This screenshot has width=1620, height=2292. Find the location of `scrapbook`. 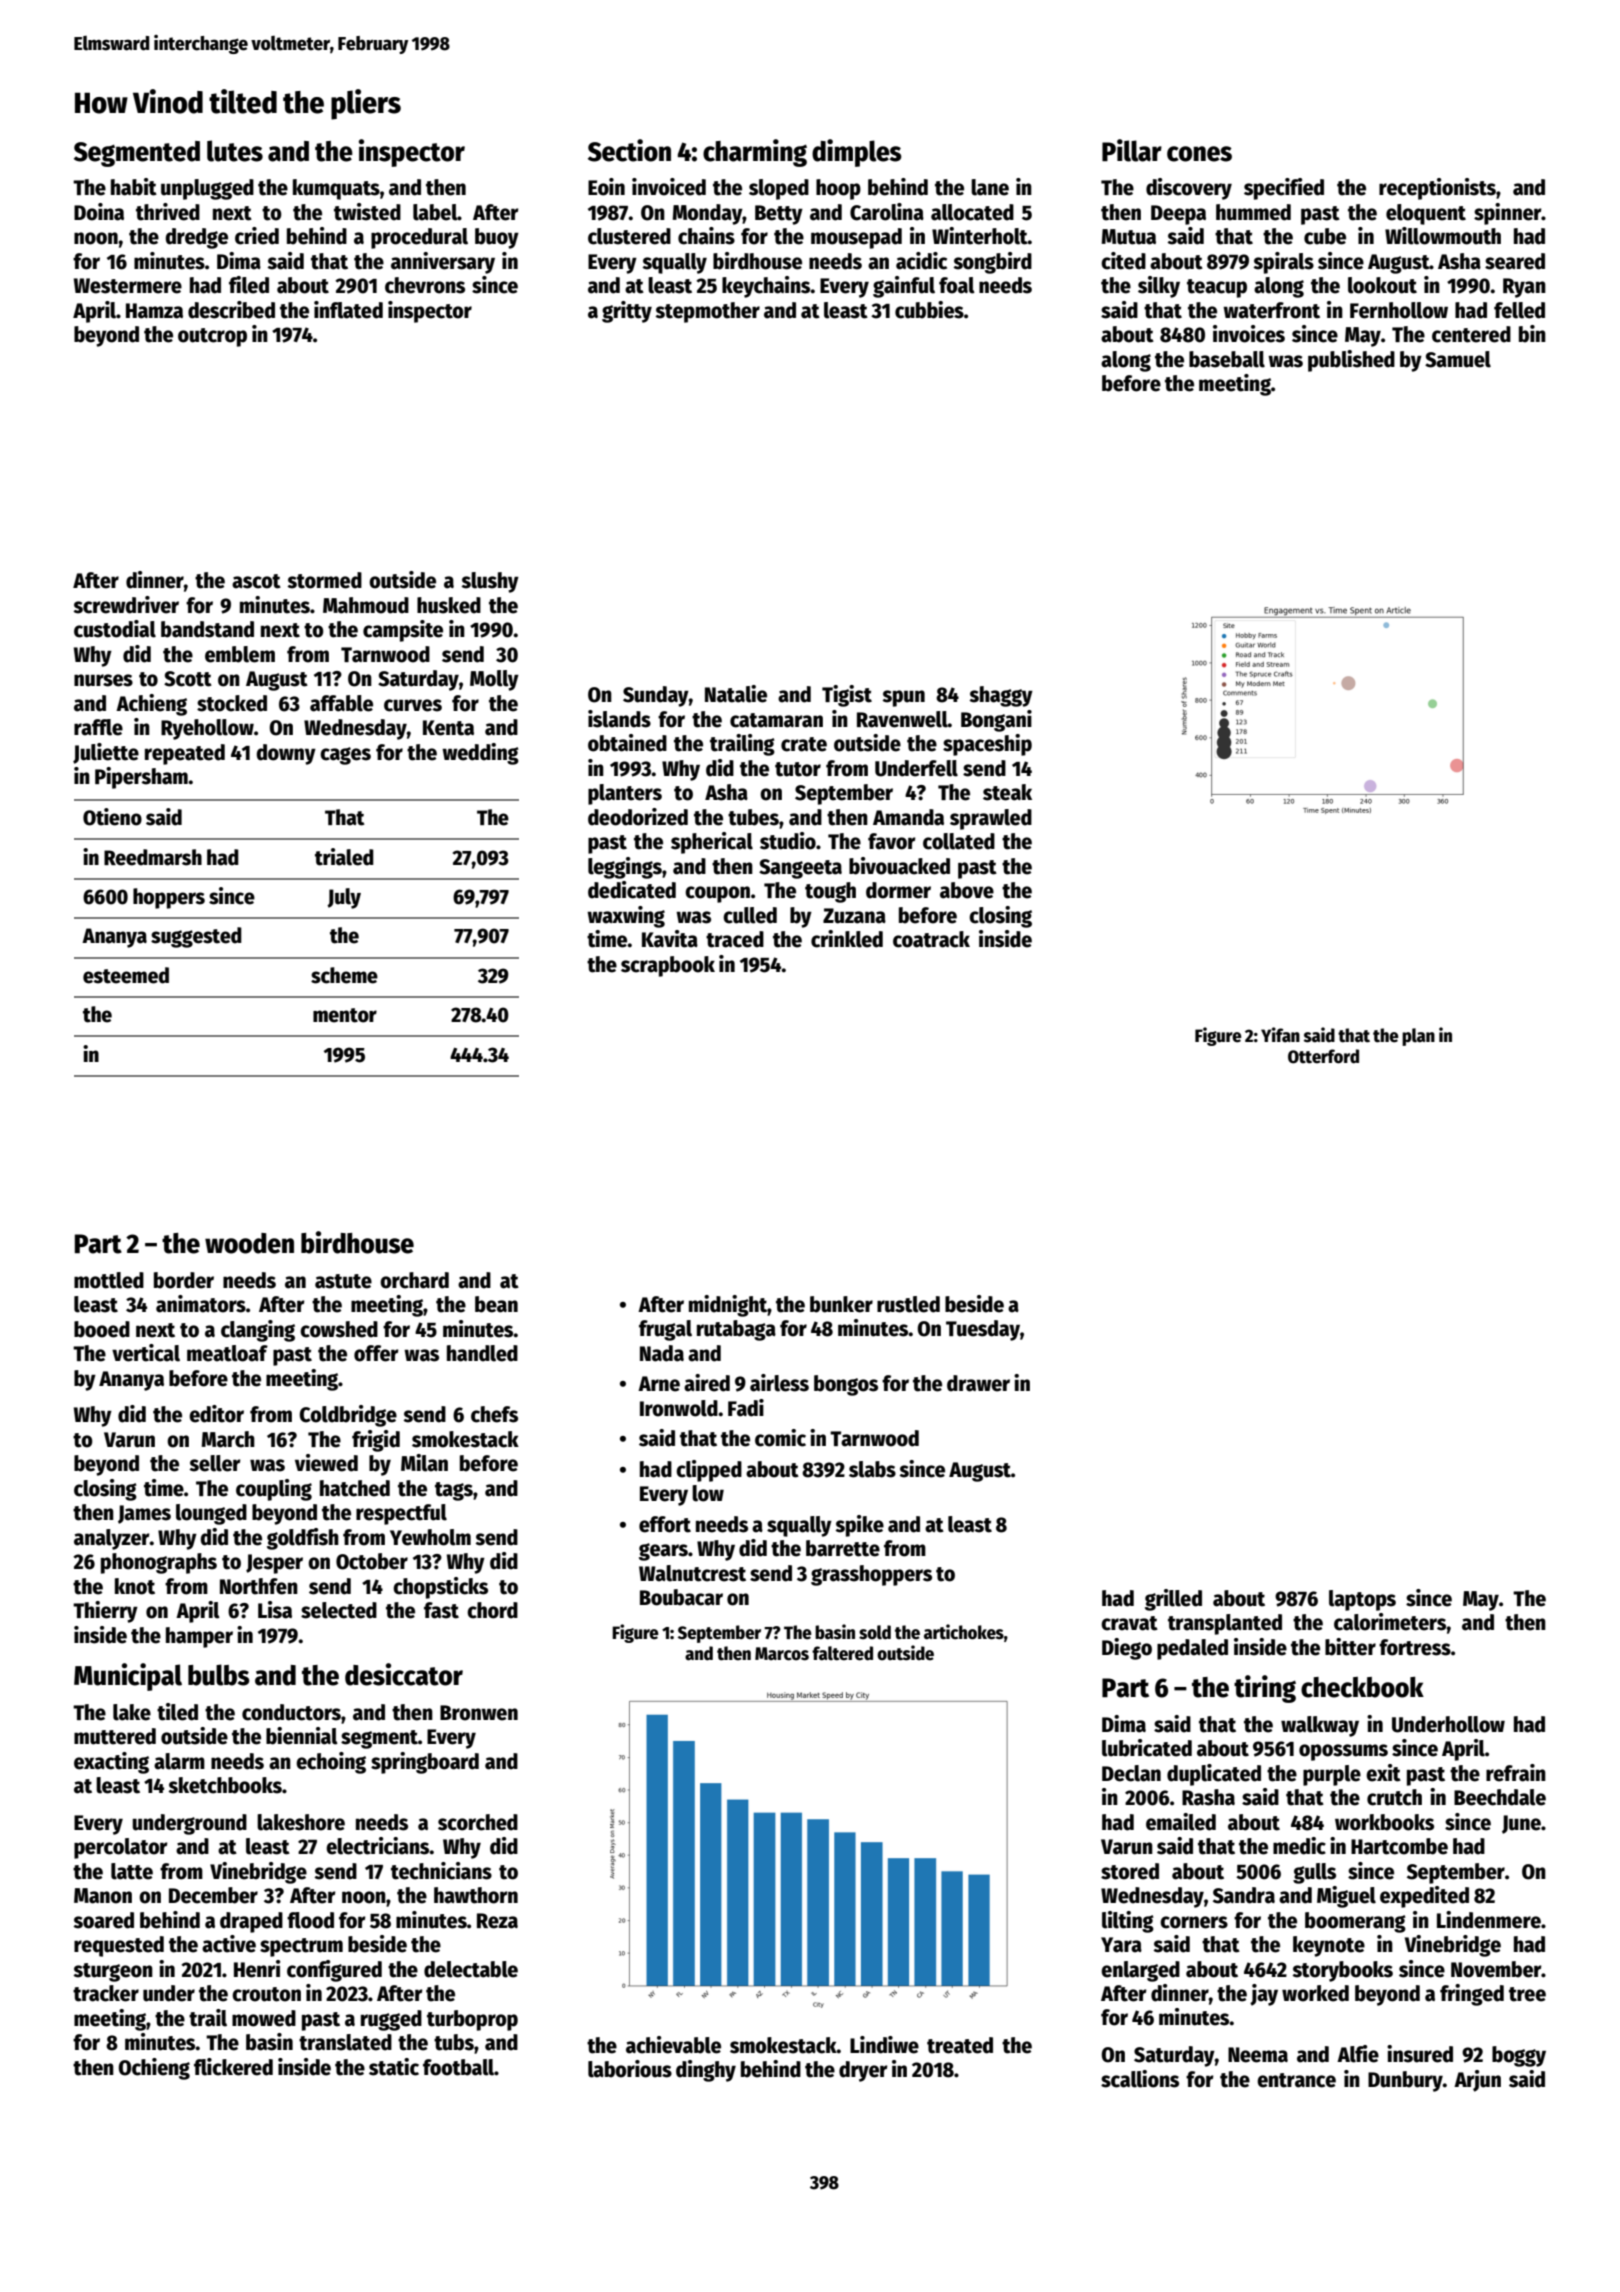

scrapbook is located at coordinates (668, 966).
